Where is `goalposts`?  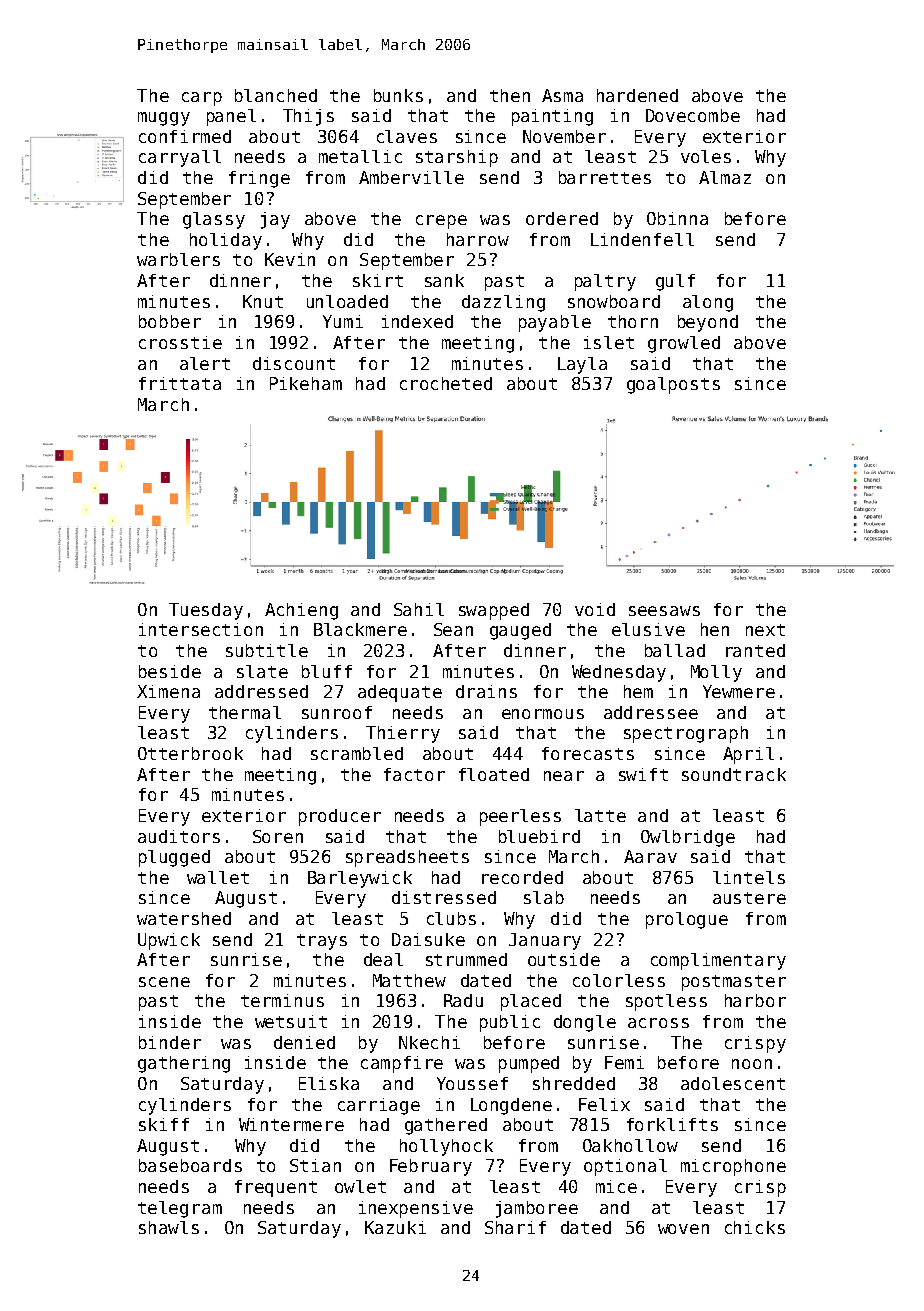
goalposts is located at coordinates (673, 385).
